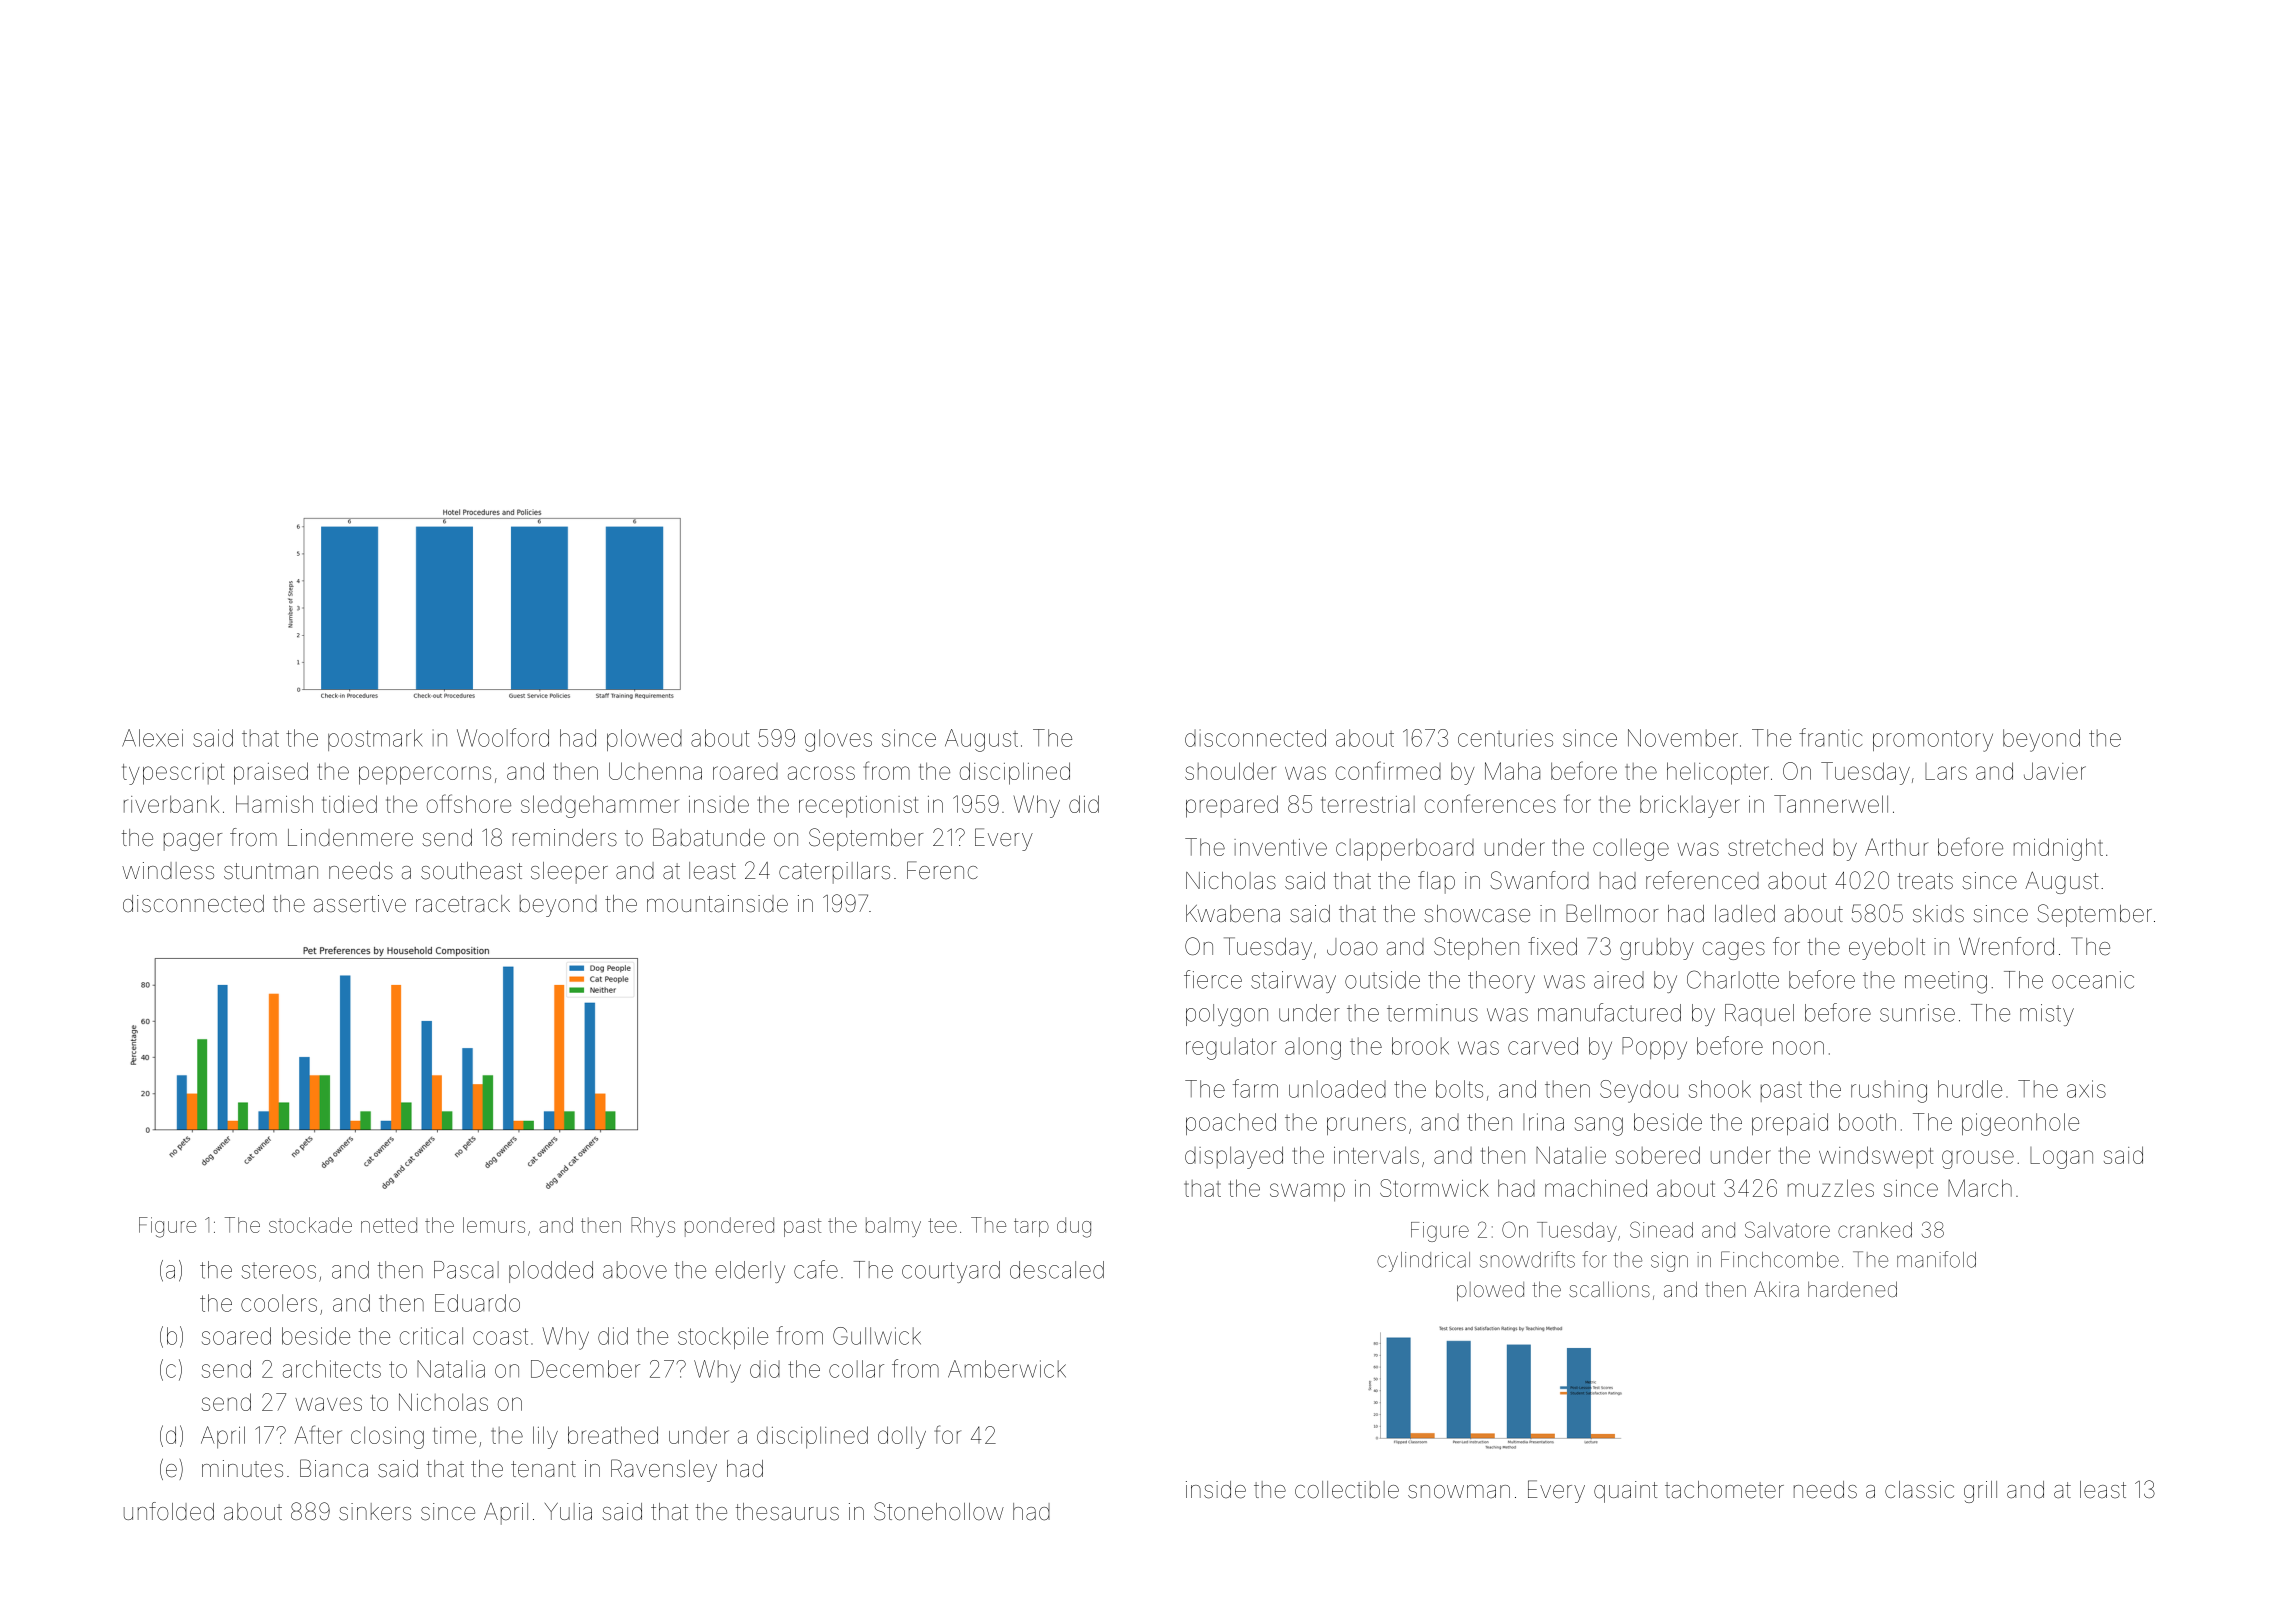 The image size is (2292, 1620). I want to click on assertive, so click(360, 904).
